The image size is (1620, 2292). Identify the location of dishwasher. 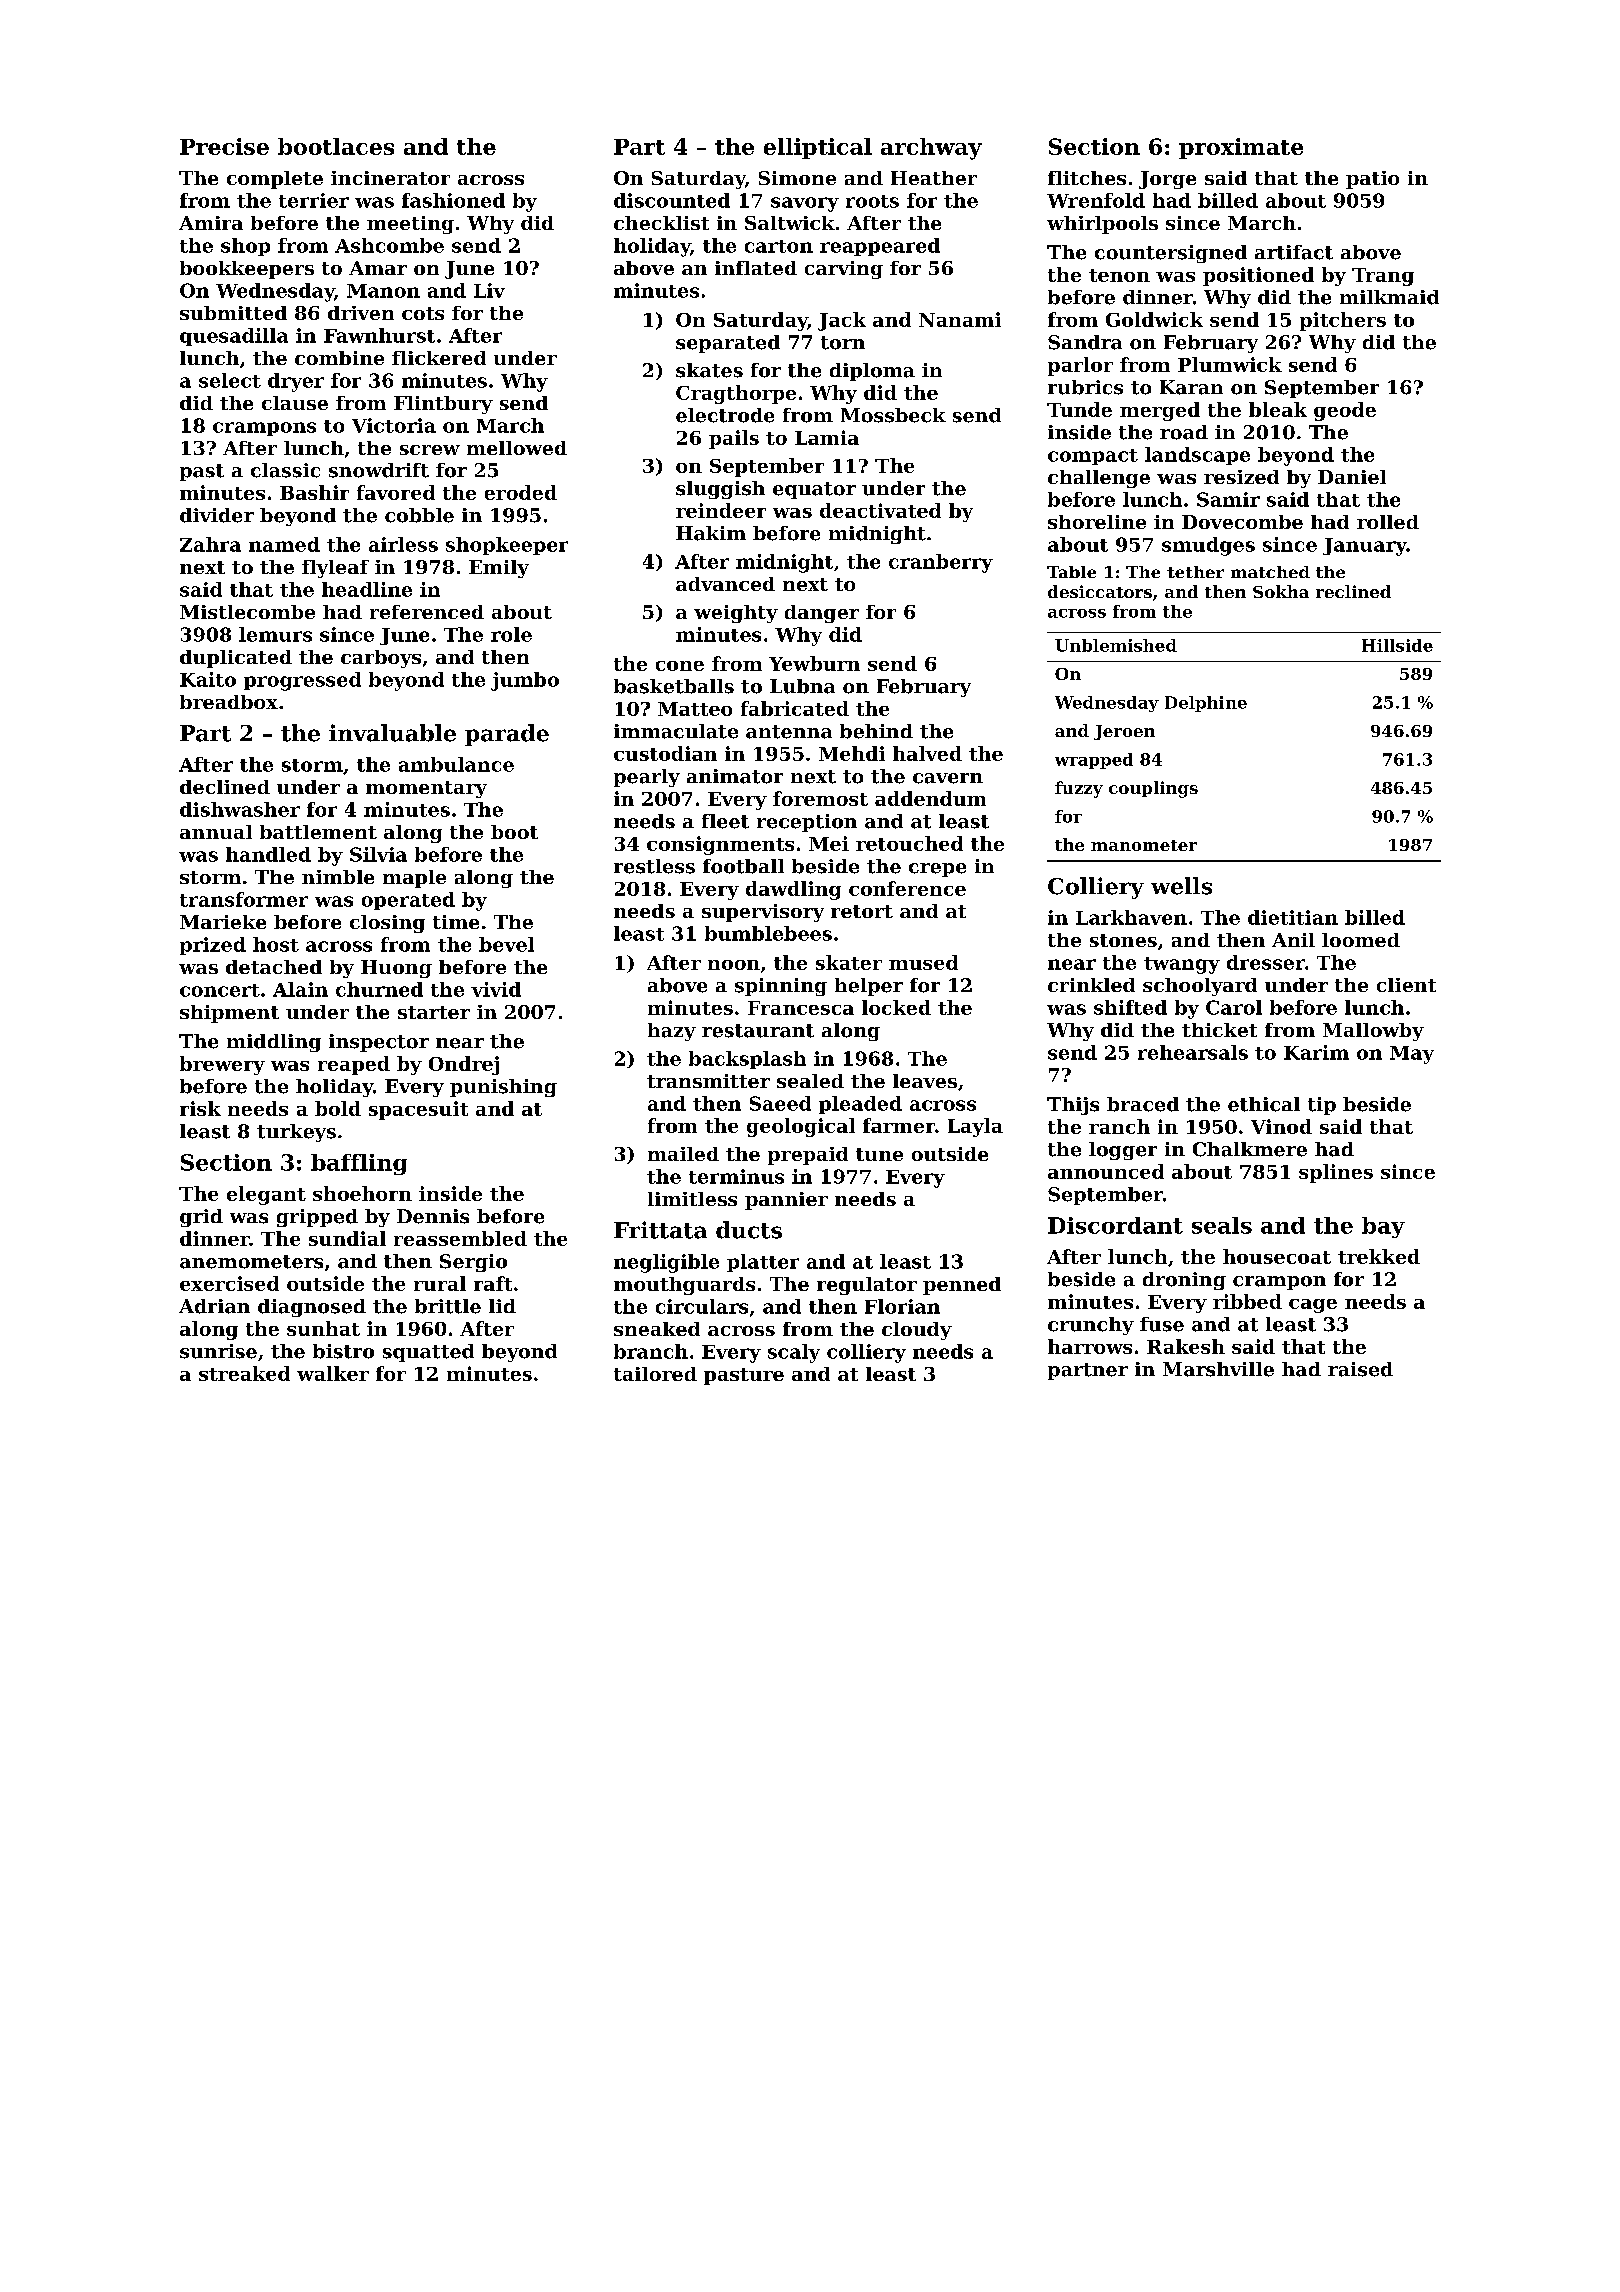
(240, 809).
